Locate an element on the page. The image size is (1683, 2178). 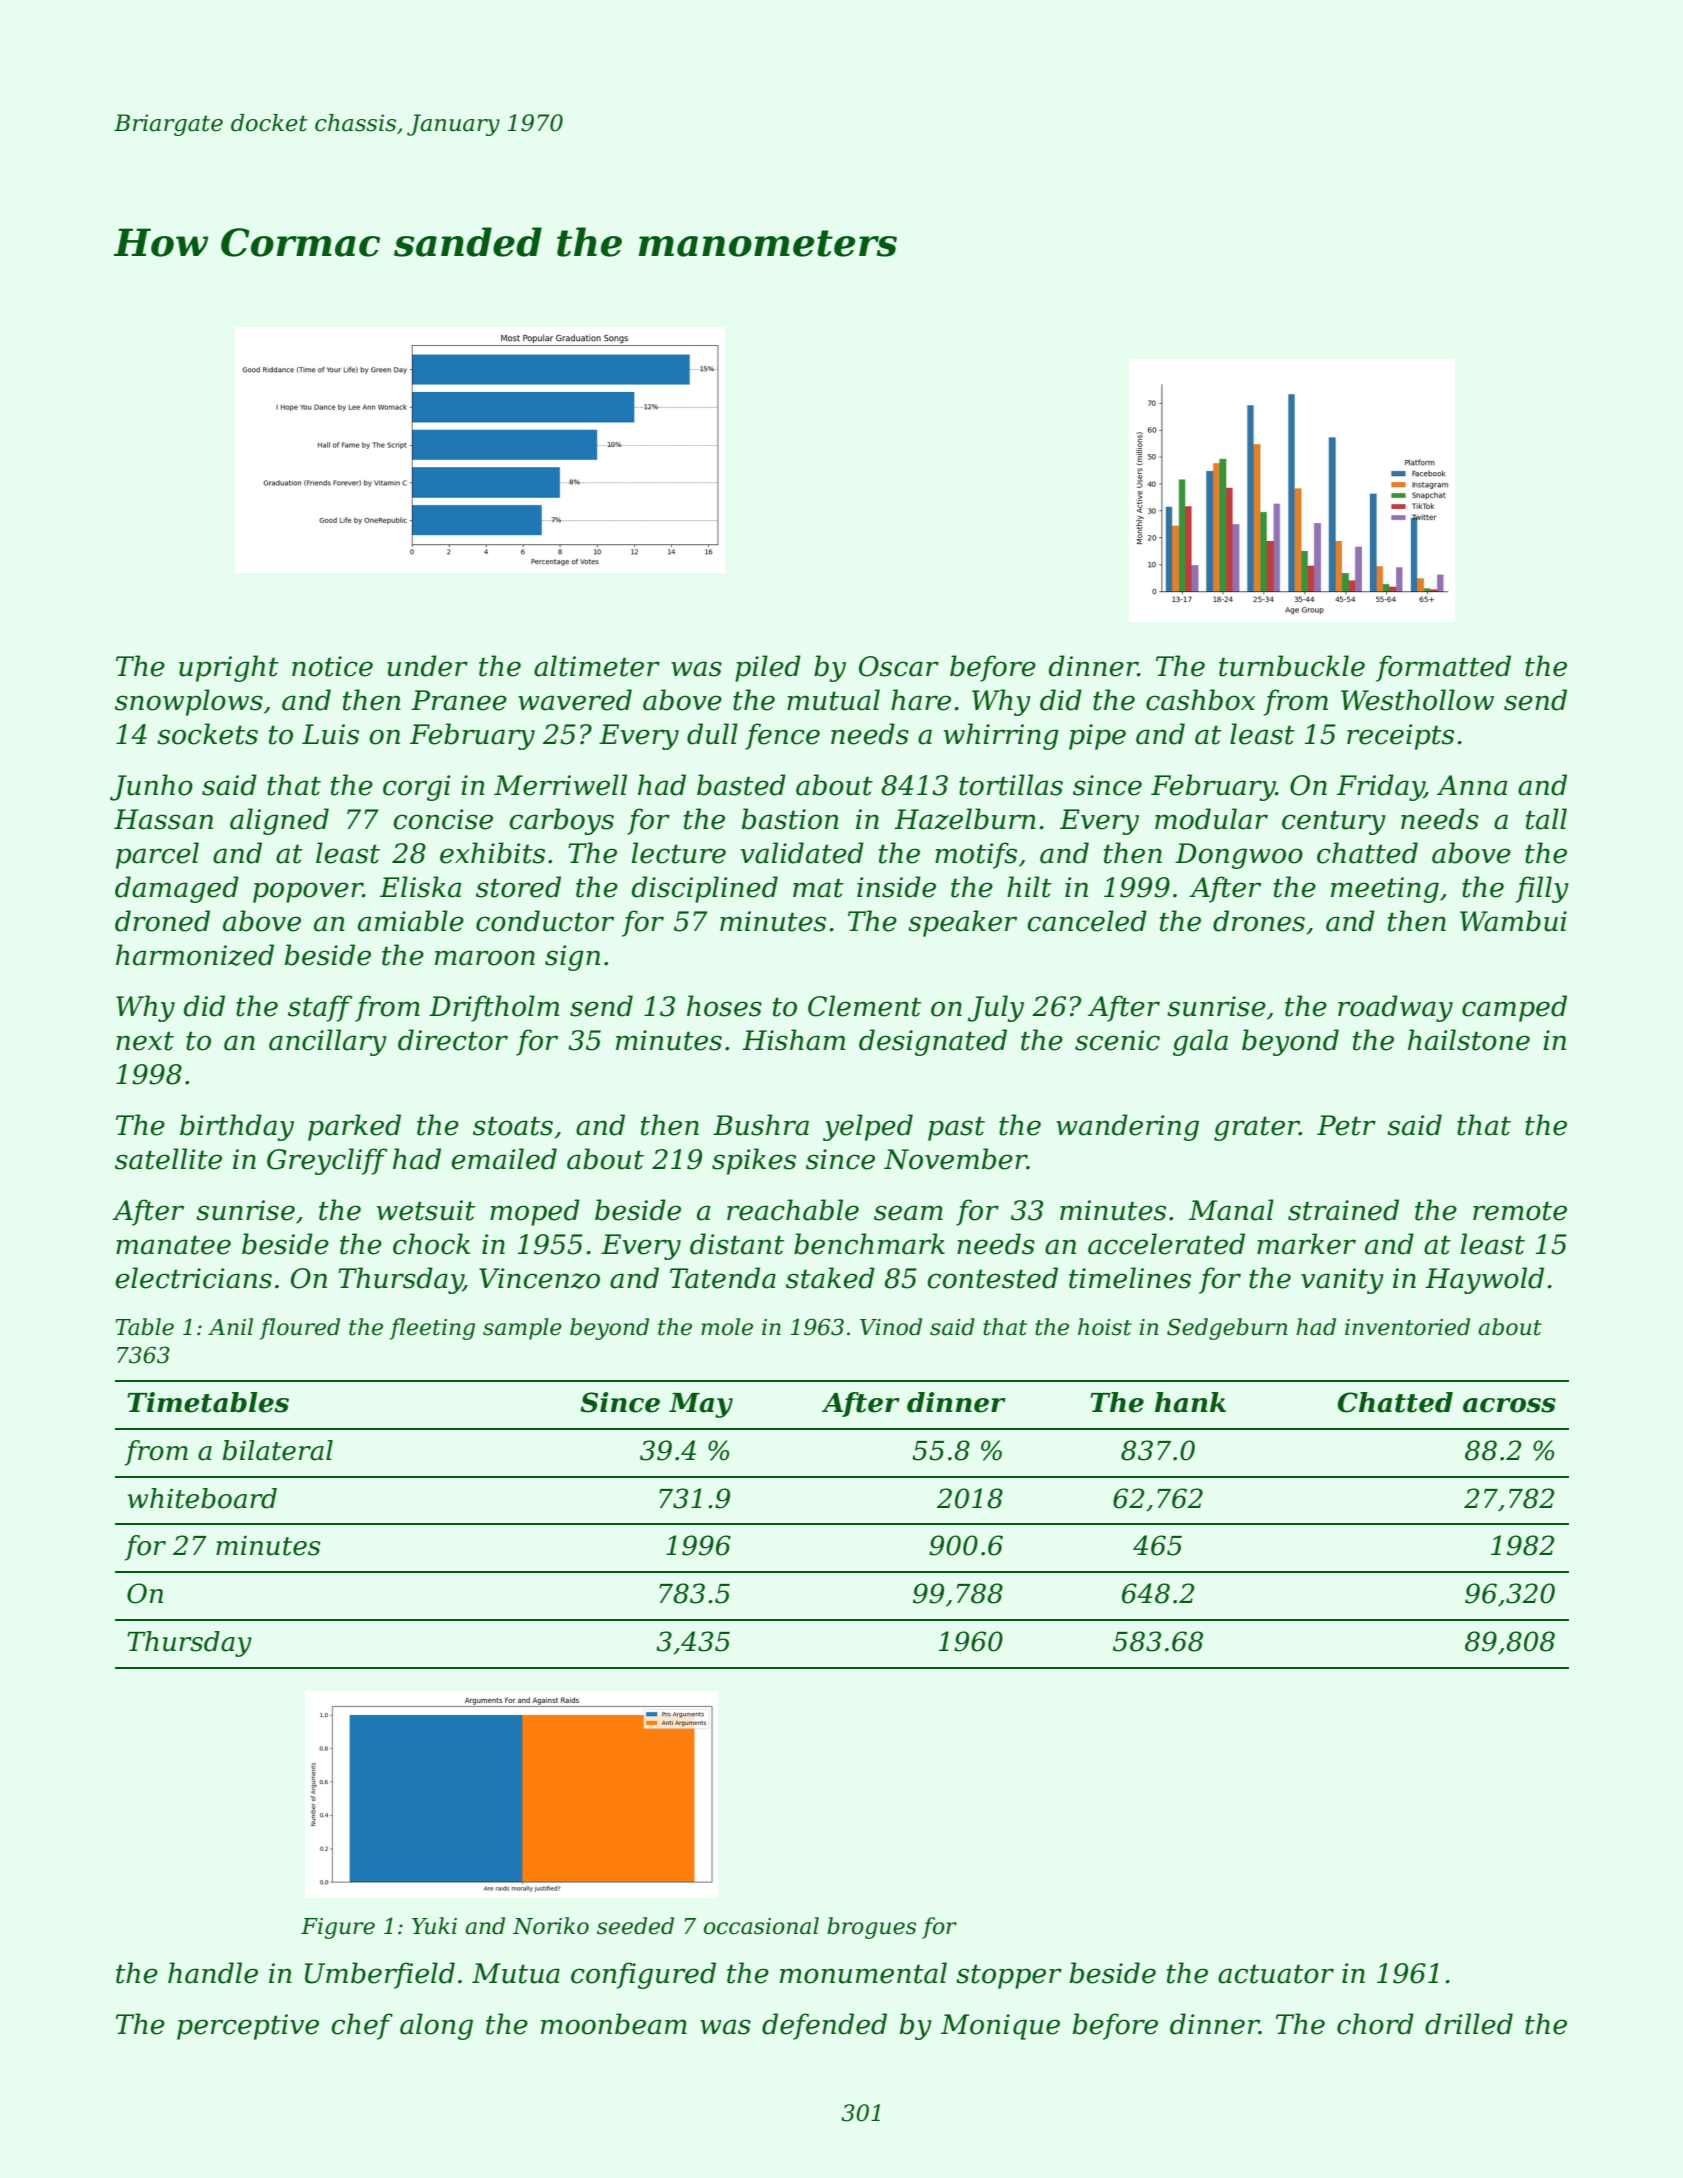
upright is located at coordinates (229, 668).
